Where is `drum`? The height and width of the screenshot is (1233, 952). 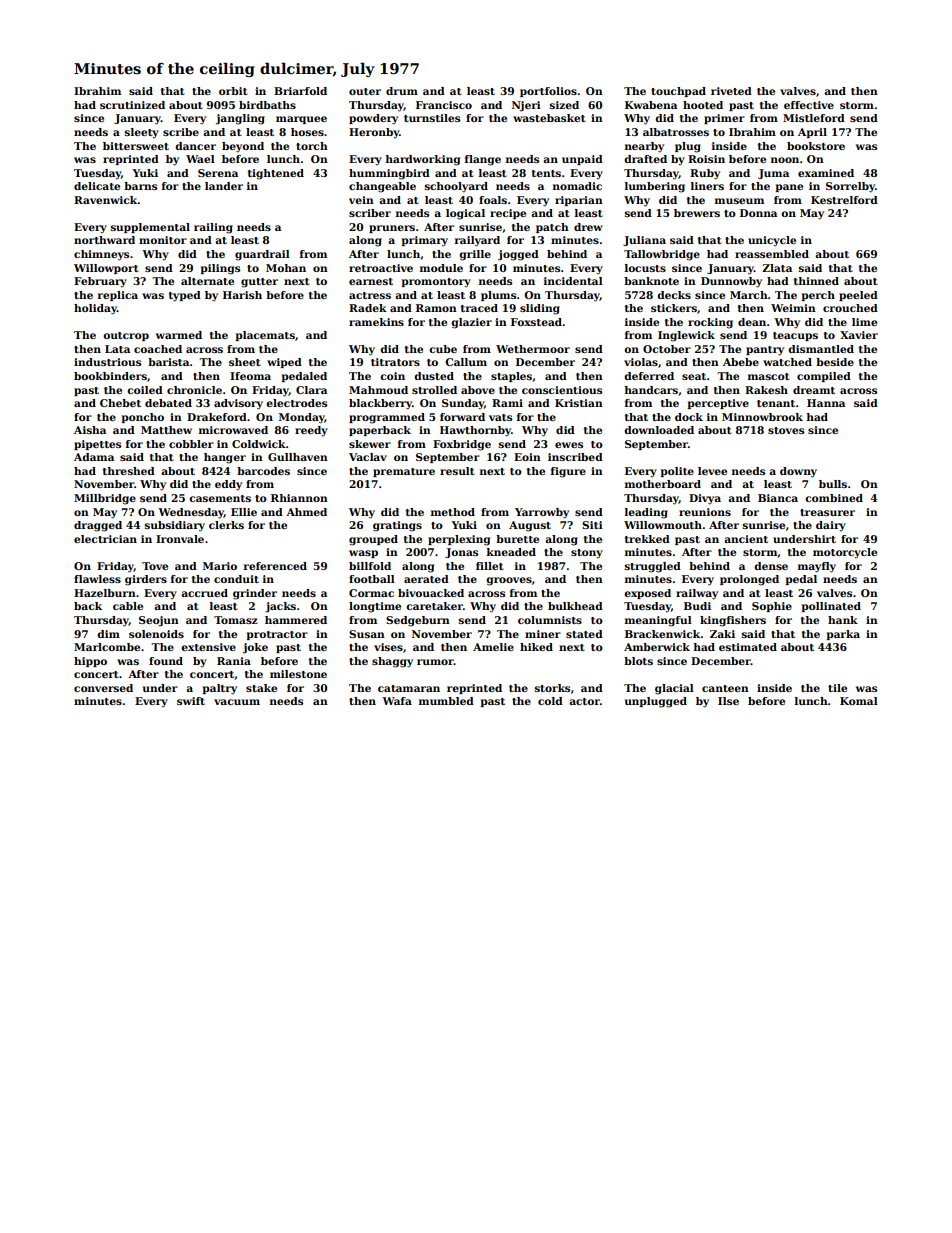 drum is located at coordinates (402, 91).
